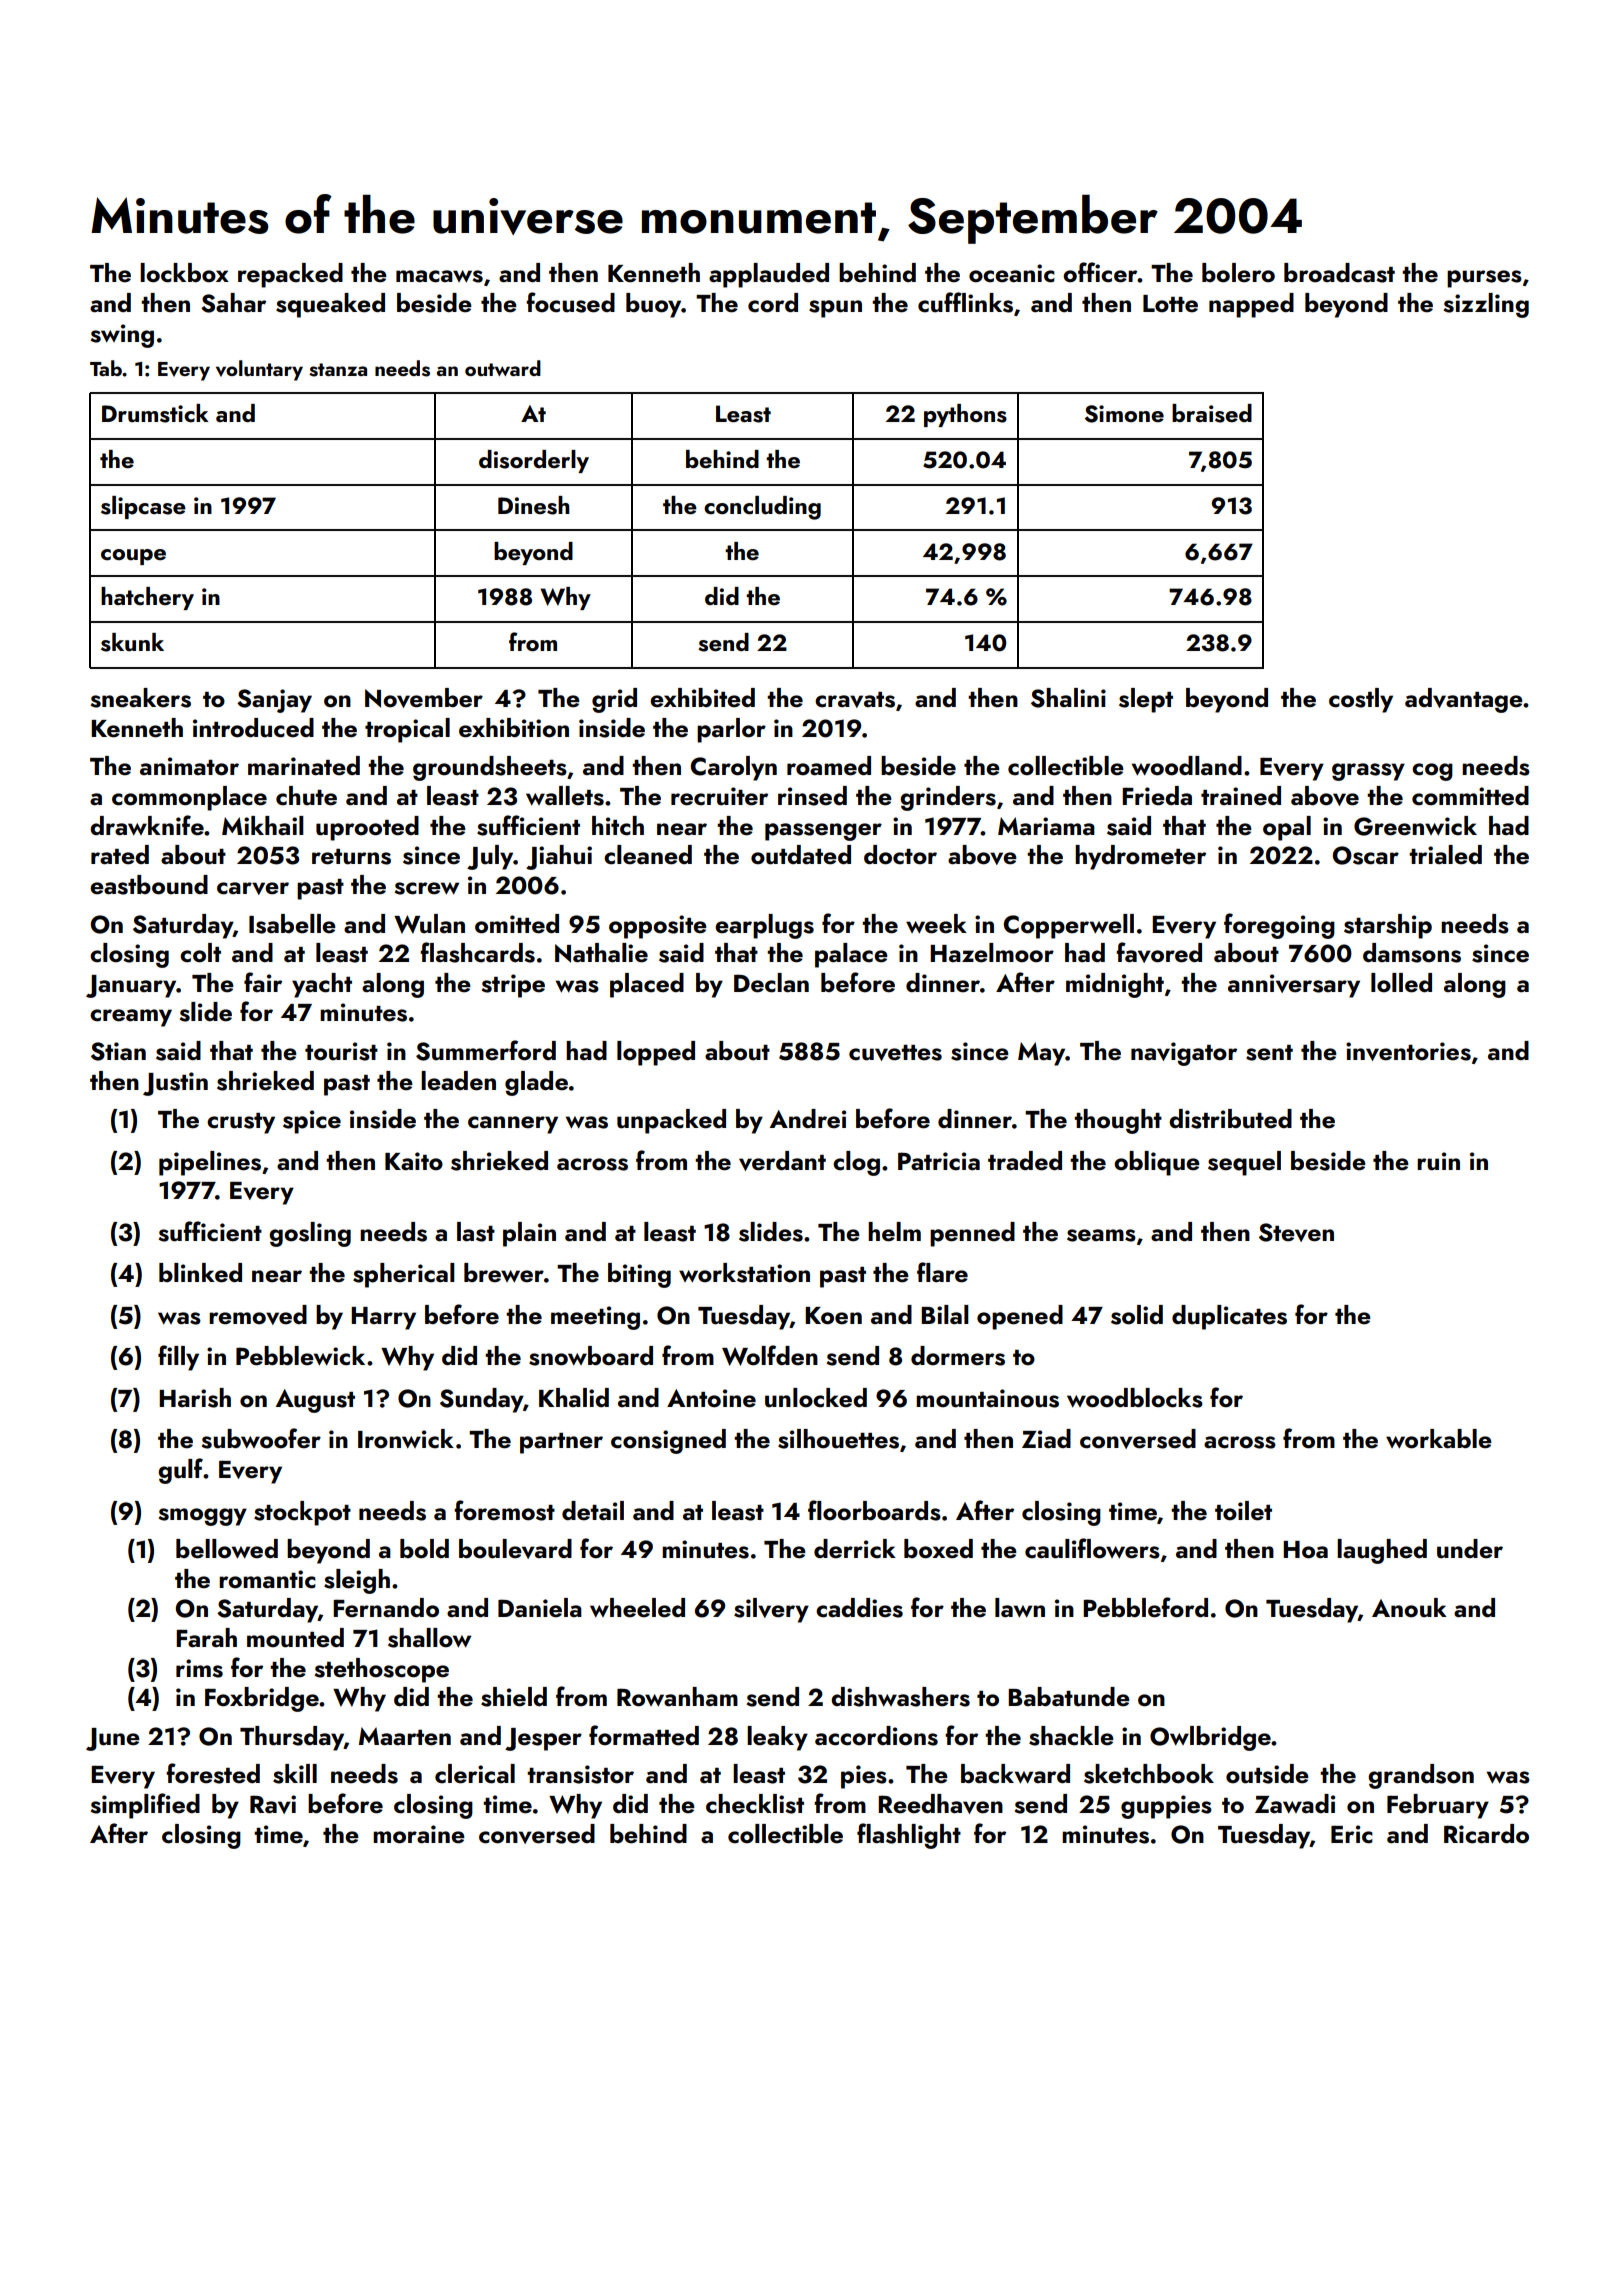 The height and width of the document is (2292, 1620). I want to click on napped, so click(1251, 305).
